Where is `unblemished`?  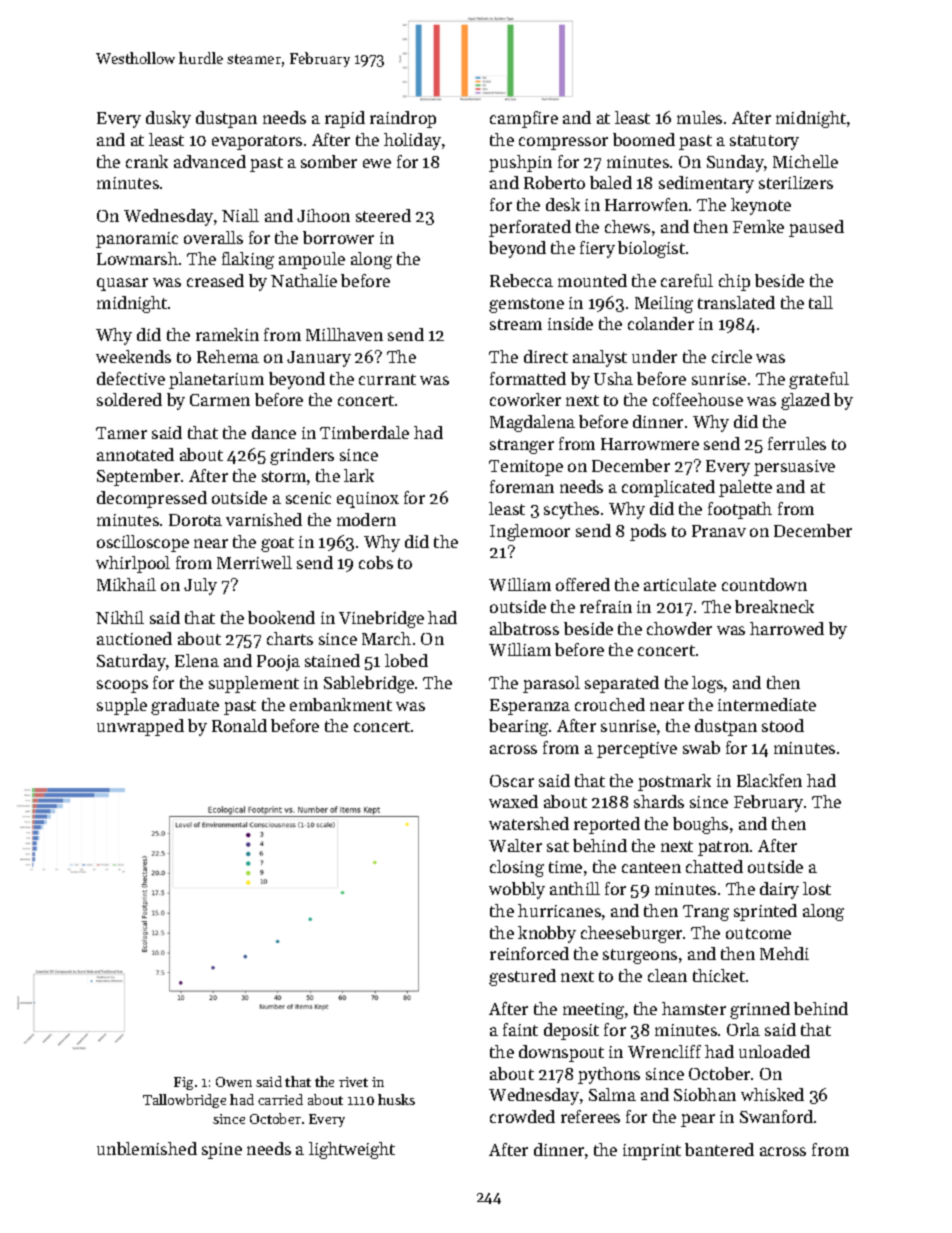 unblemished is located at coordinates (147, 1148).
